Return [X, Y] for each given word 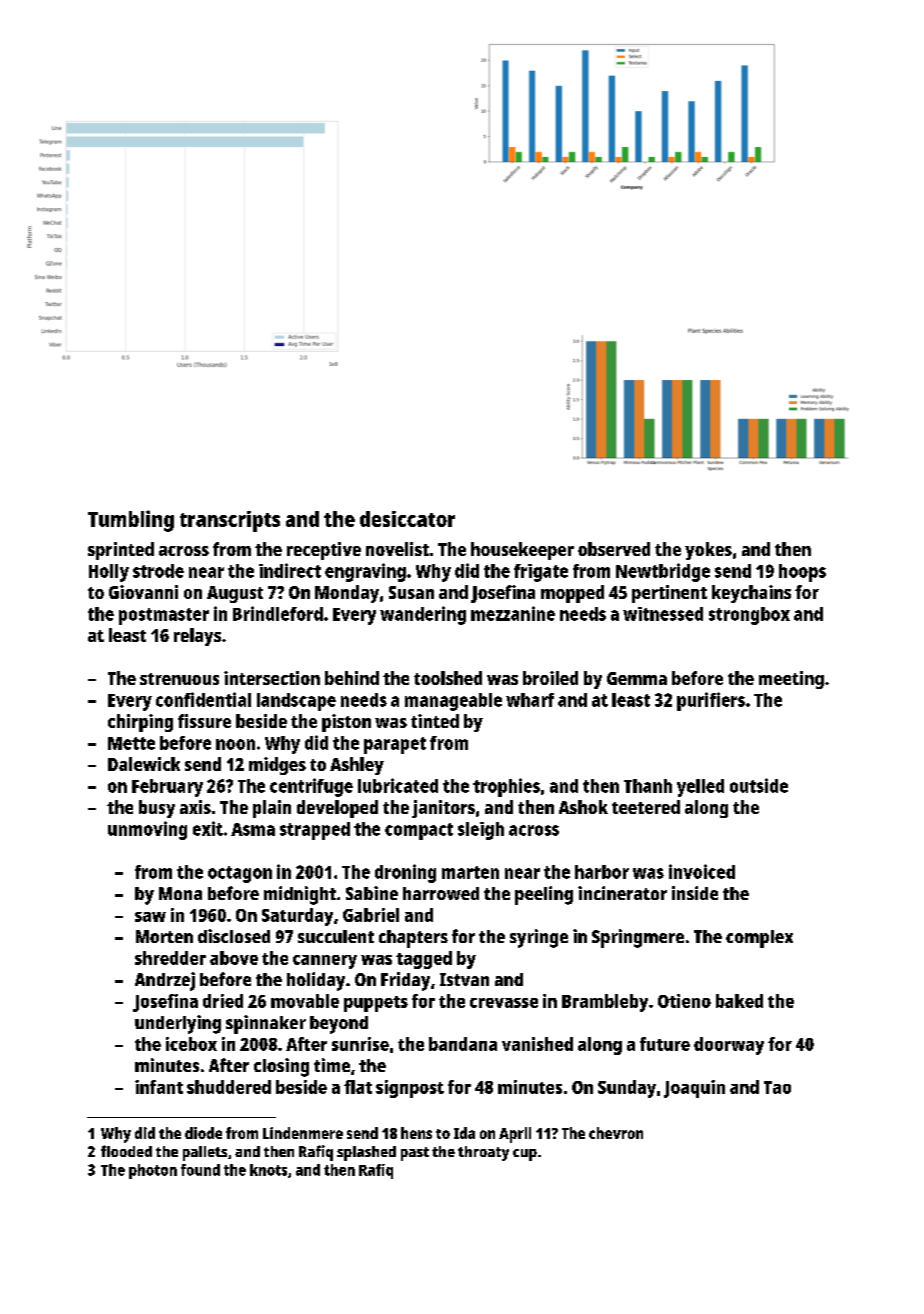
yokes [708, 551]
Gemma [637, 678]
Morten [164, 936]
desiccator [407, 519]
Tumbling [131, 521]
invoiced [702, 871]
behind [352, 678]
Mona [180, 893]
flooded [126, 1151]
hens [416, 1133]
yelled [700, 788]
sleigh [481, 831]
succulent [336, 936]
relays [197, 637]
